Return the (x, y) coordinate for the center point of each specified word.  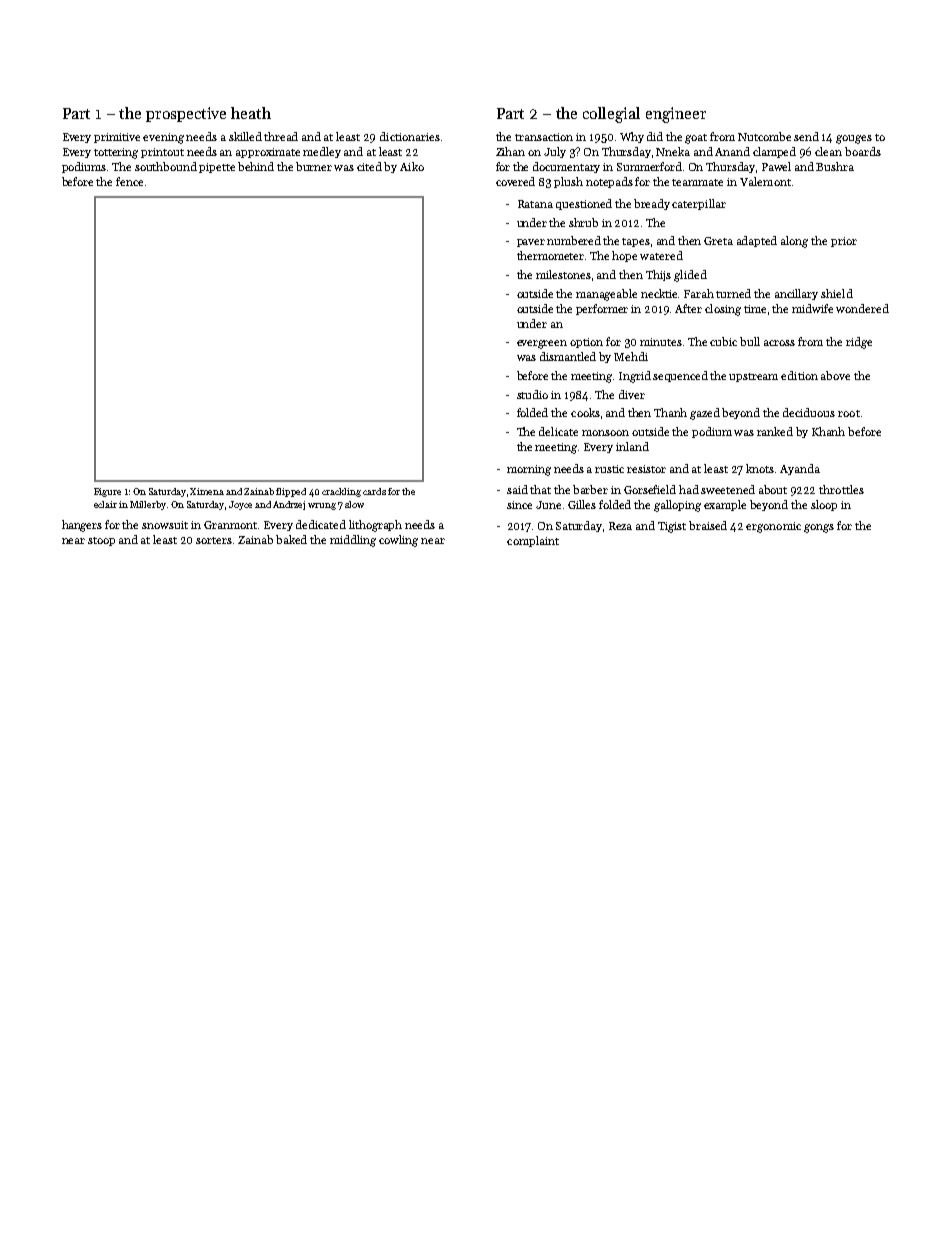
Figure (107, 492)
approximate (268, 153)
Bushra (835, 166)
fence (129, 181)
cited (369, 166)
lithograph (375, 526)
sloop (824, 505)
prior (844, 242)
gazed (705, 414)
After (688, 308)
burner (314, 166)
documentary (566, 167)
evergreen (542, 344)
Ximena (207, 491)
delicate (558, 431)
